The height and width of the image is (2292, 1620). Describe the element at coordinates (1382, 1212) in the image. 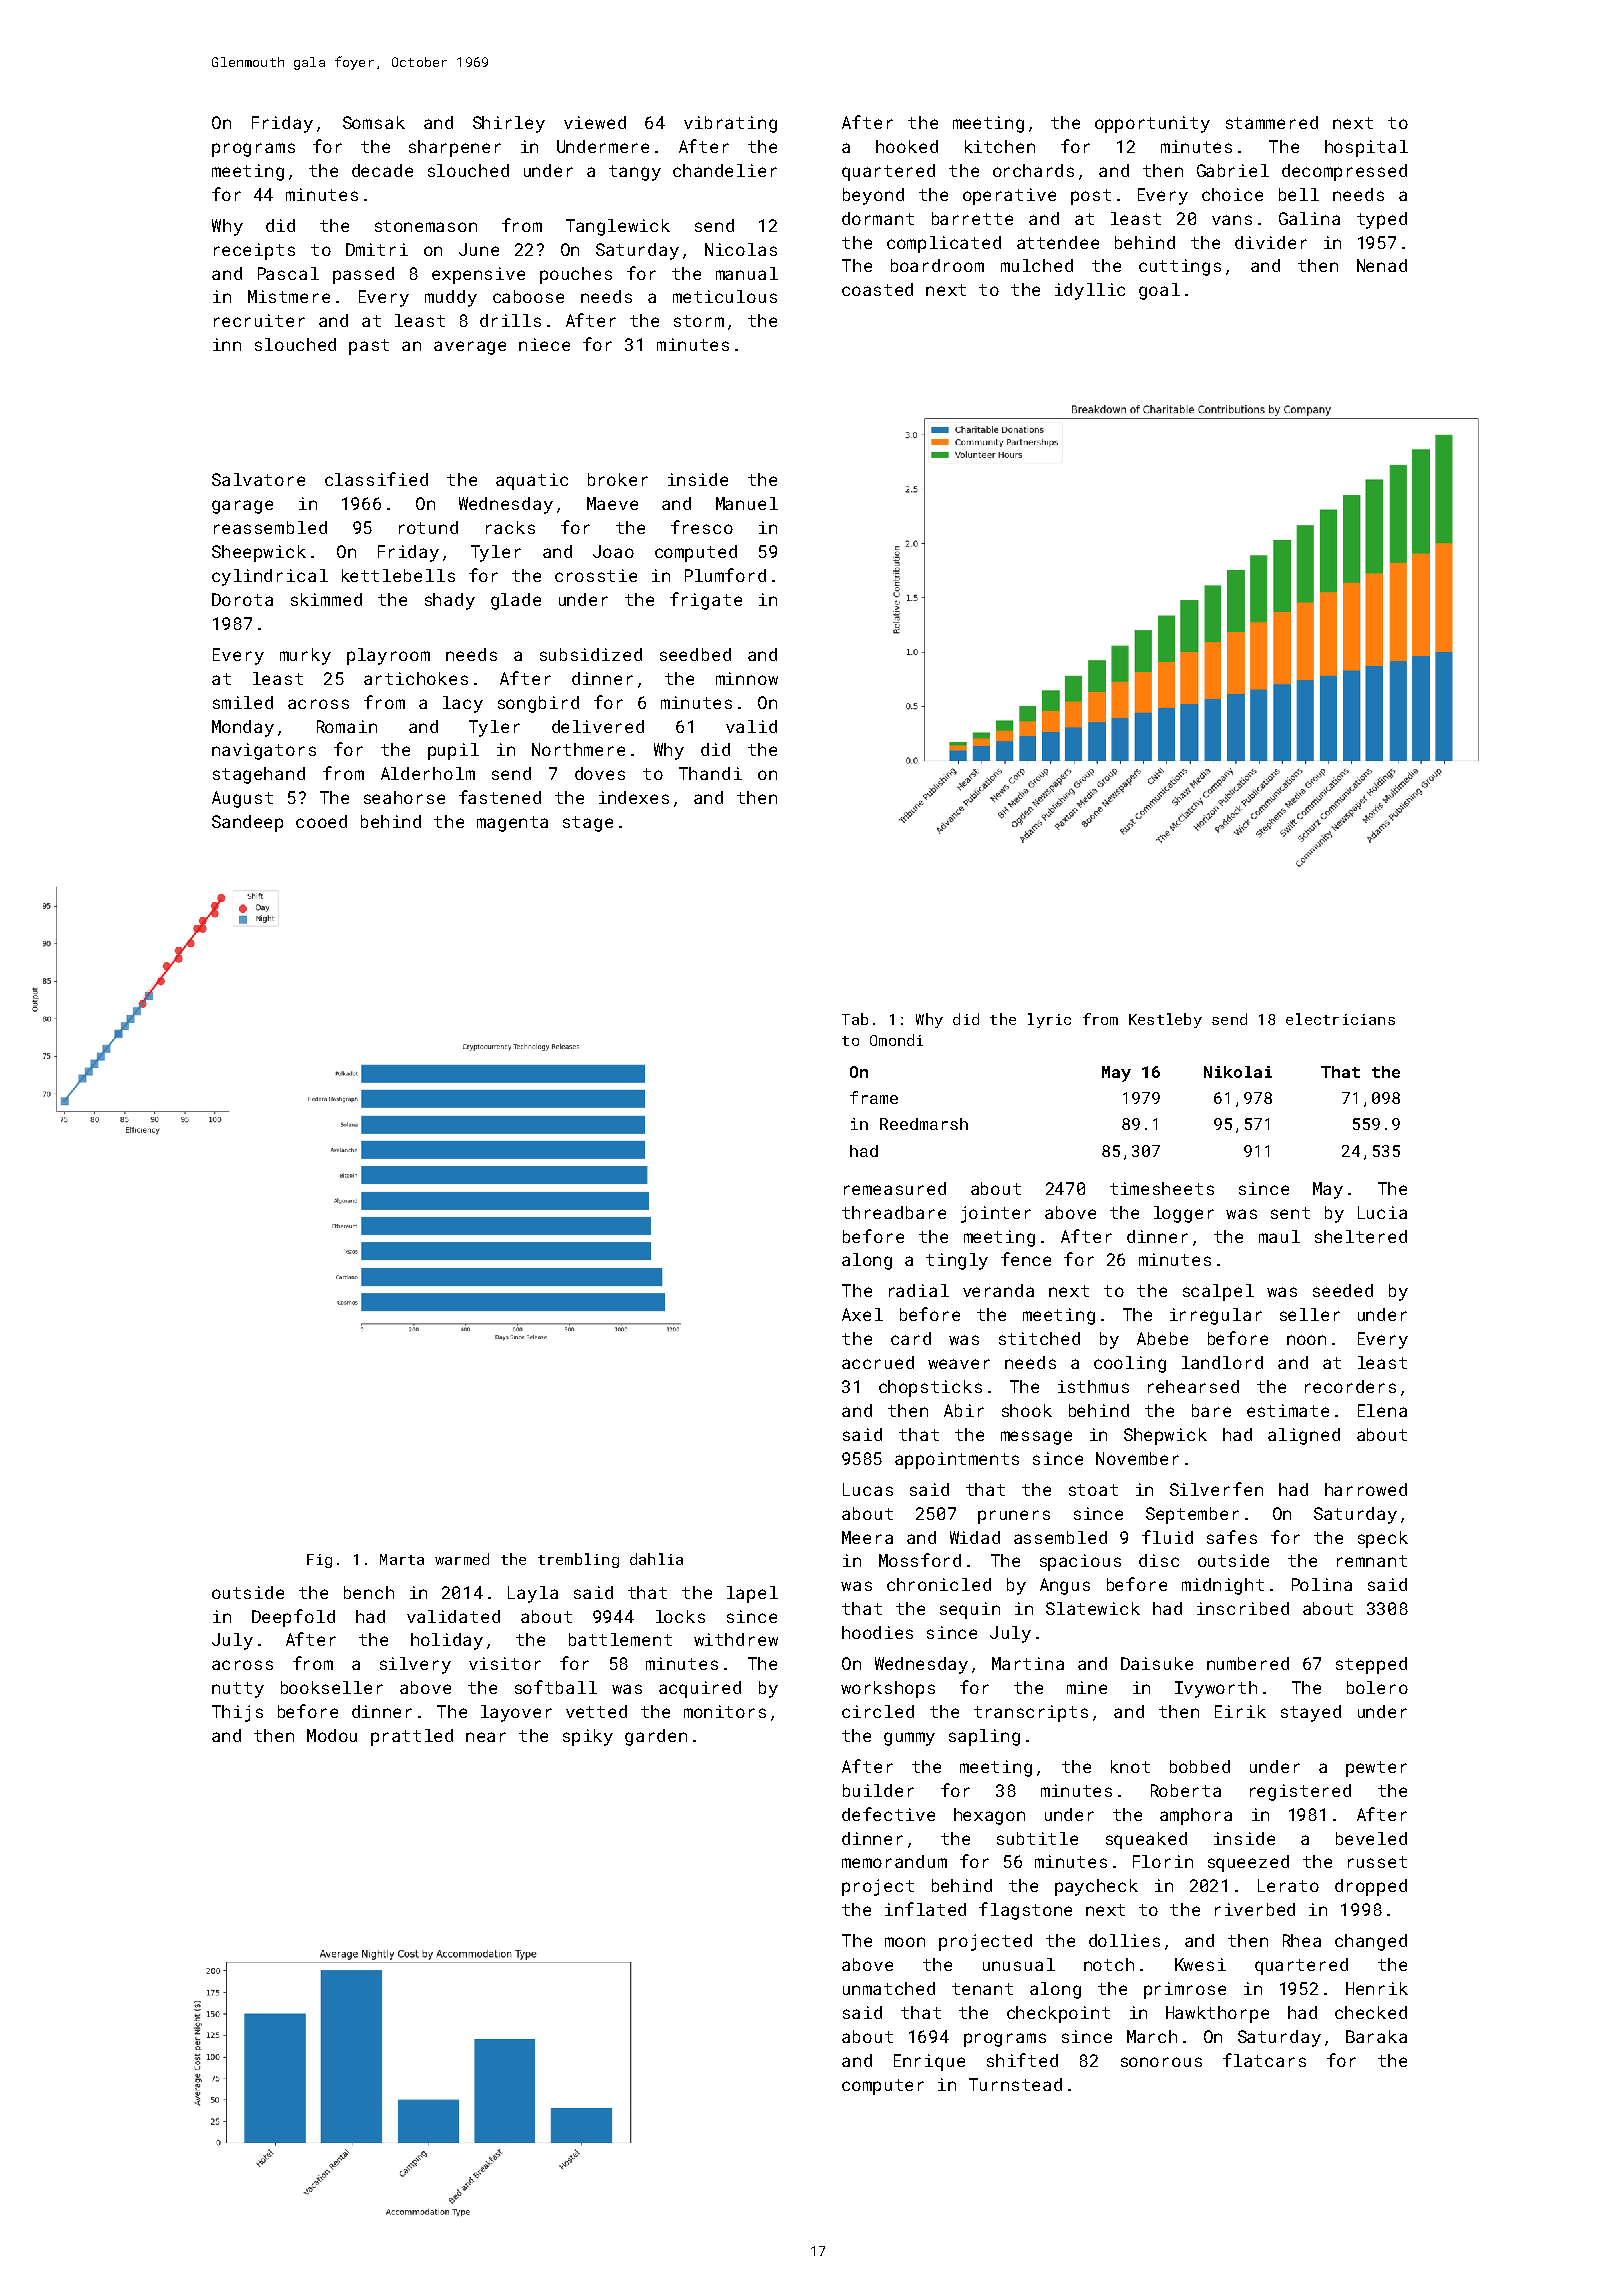

I see `Lucia` at that location.
